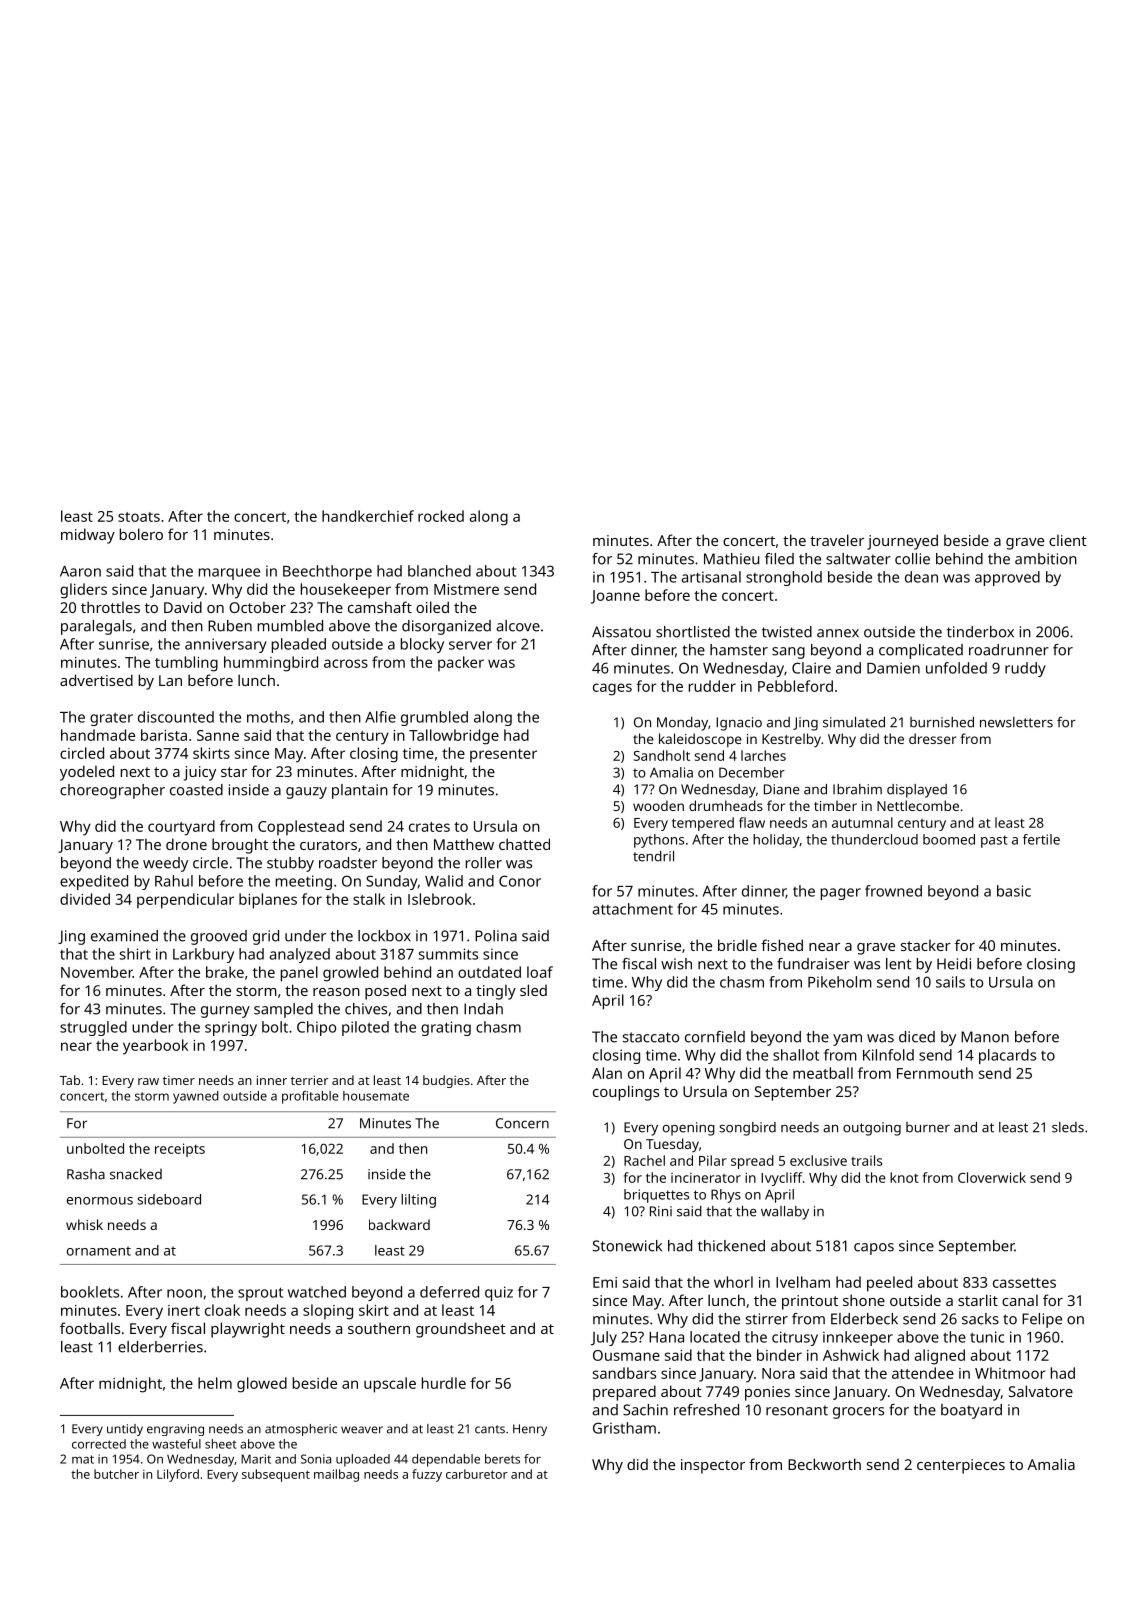 The height and width of the screenshot is (1624, 1148). I want to click on glowed, so click(262, 1385).
